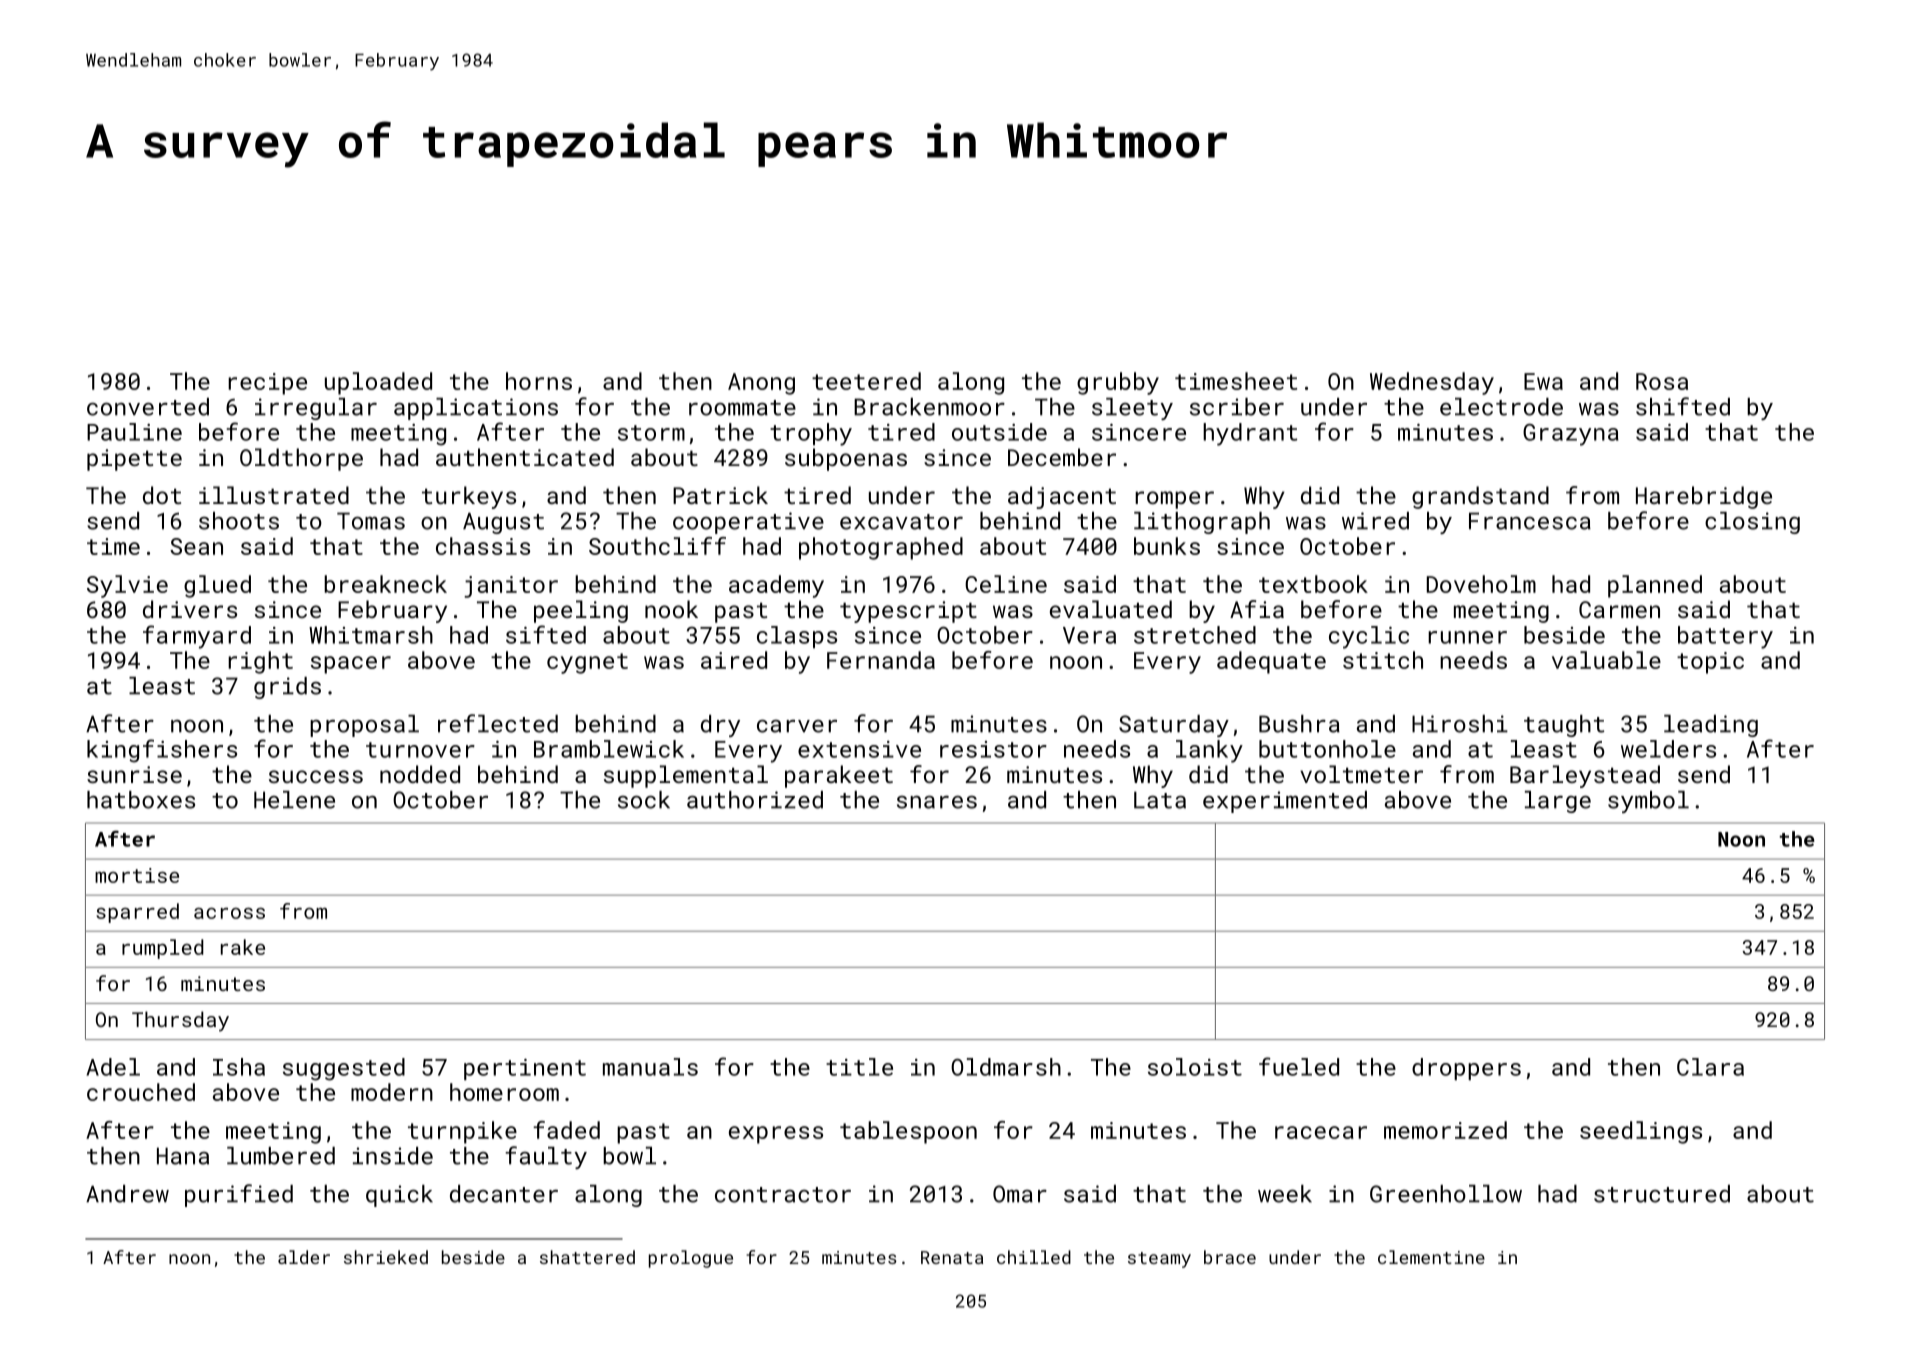 Image resolution: width=1910 pixels, height=1351 pixels. What do you see at coordinates (1431, 1257) in the document?
I see `clementine` at bounding box center [1431, 1257].
